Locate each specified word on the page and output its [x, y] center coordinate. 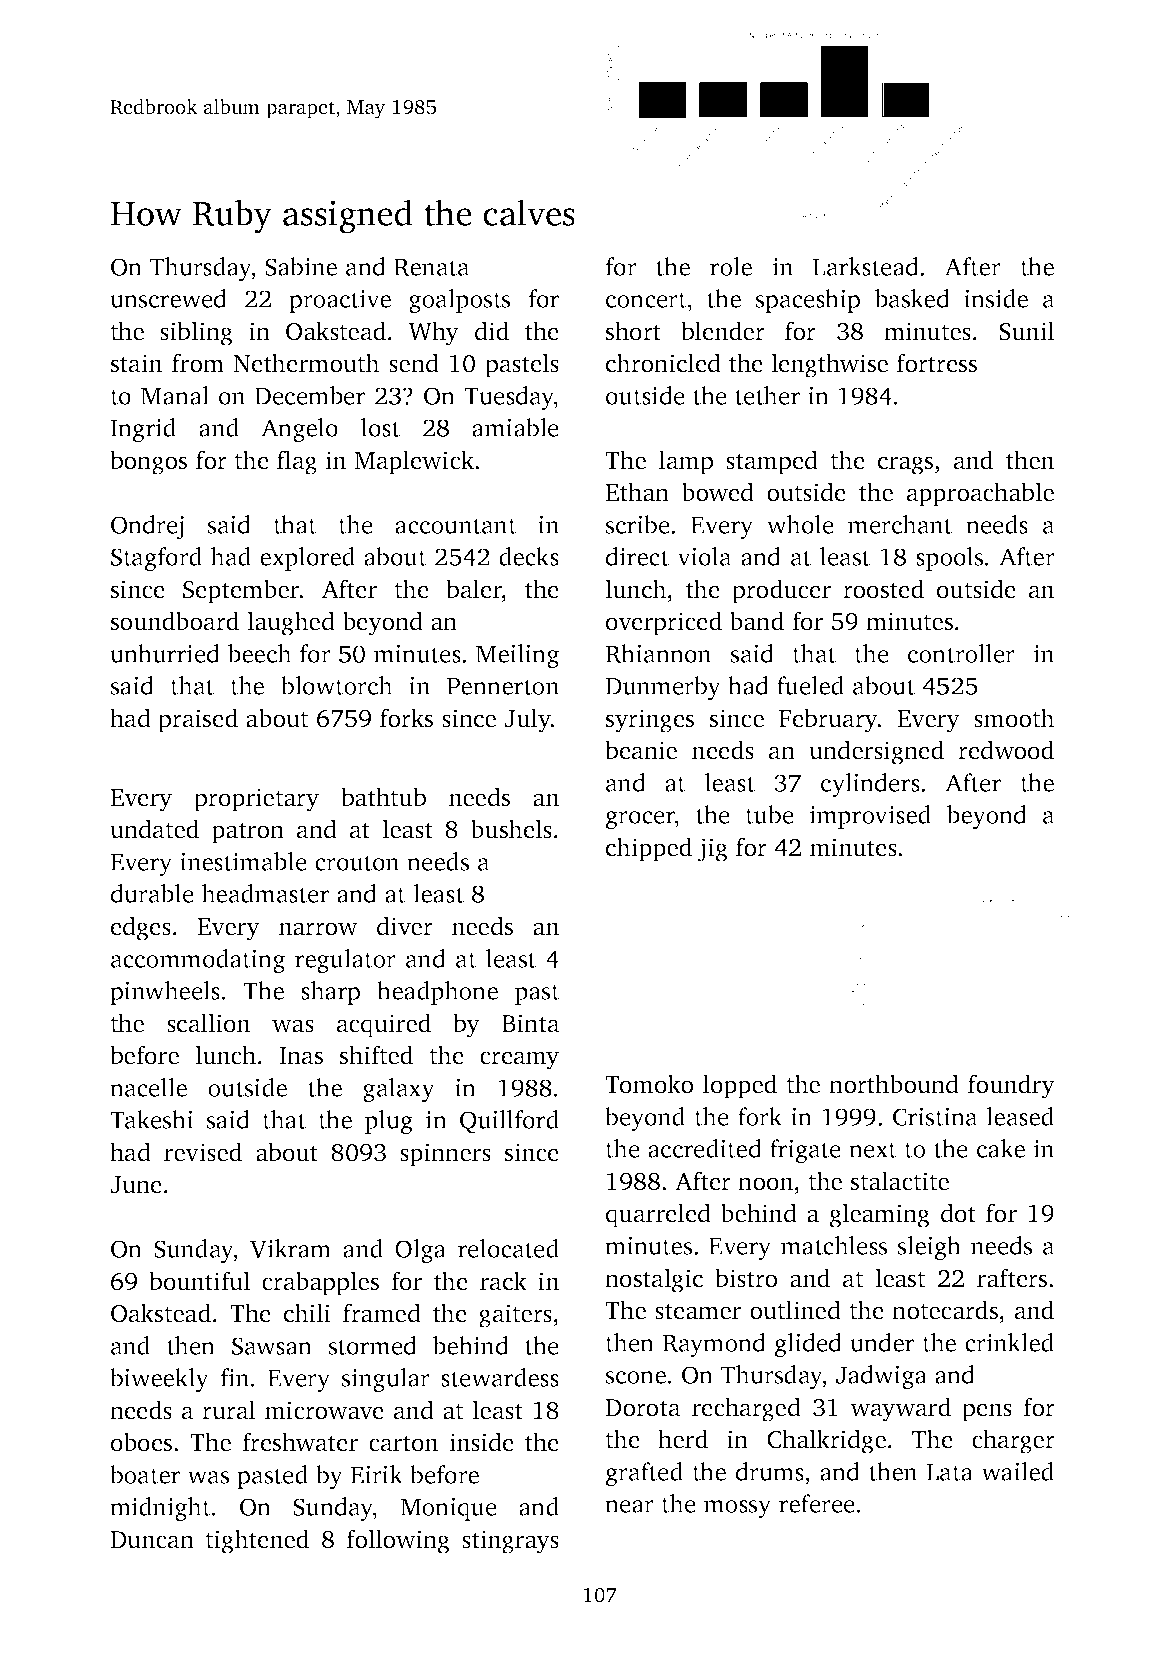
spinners [445, 1155]
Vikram [290, 1248]
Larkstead [866, 266]
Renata [432, 267]
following [398, 1541]
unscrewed [168, 298]
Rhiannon [658, 653]
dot [958, 1213]
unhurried [165, 653]
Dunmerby [663, 688]
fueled [810, 685]
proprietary [256, 800]
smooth [1014, 718]
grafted [644, 1474]
